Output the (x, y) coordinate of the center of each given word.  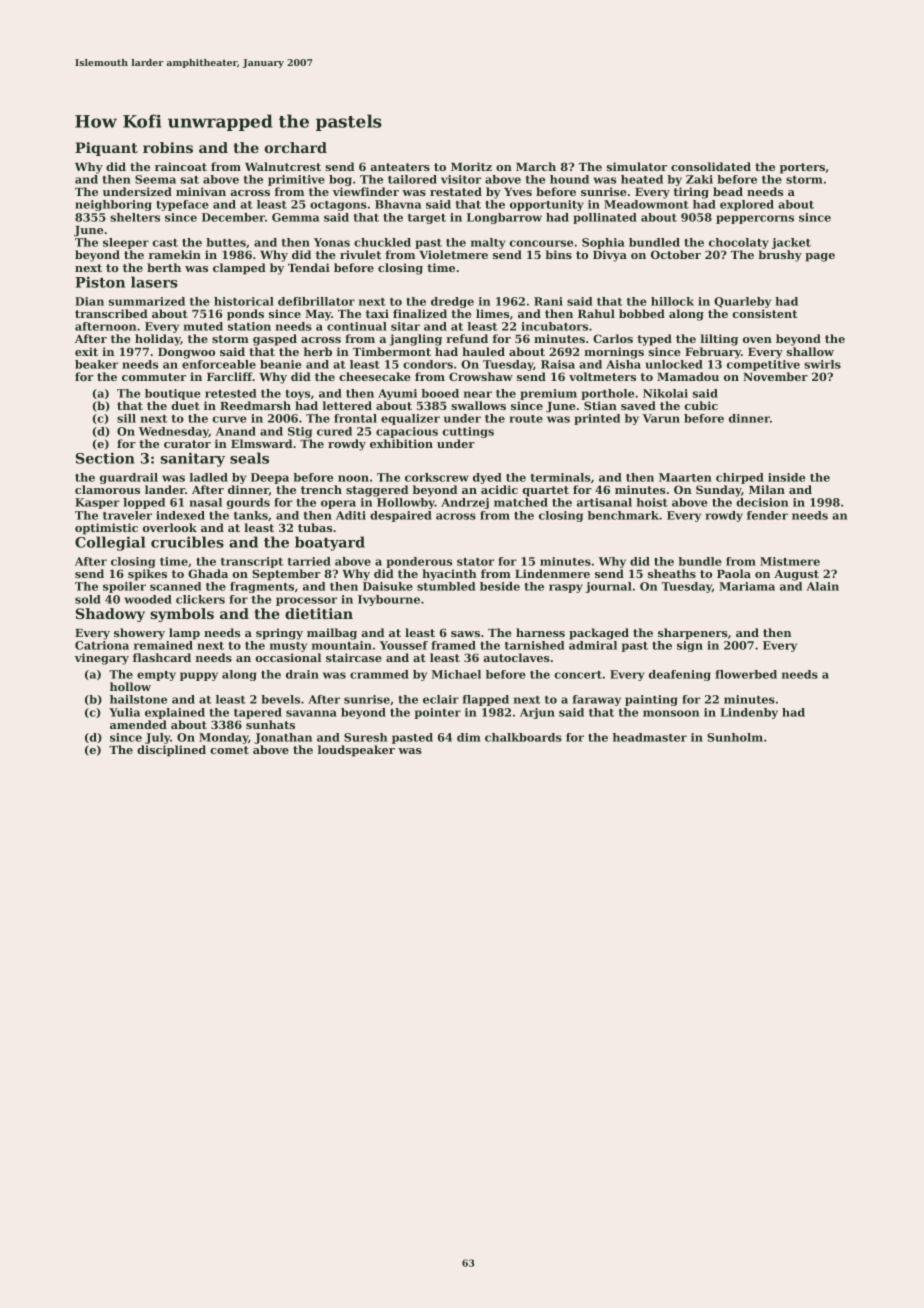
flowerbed (746, 674)
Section (105, 458)
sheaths (672, 573)
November (775, 376)
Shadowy (110, 615)
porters (802, 168)
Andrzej (465, 503)
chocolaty (739, 243)
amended (138, 724)
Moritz (471, 166)
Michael (456, 674)
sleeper (126, 243)
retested (230, 393)
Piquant (106, 149)
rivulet (360, 254)
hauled (483, 351)
